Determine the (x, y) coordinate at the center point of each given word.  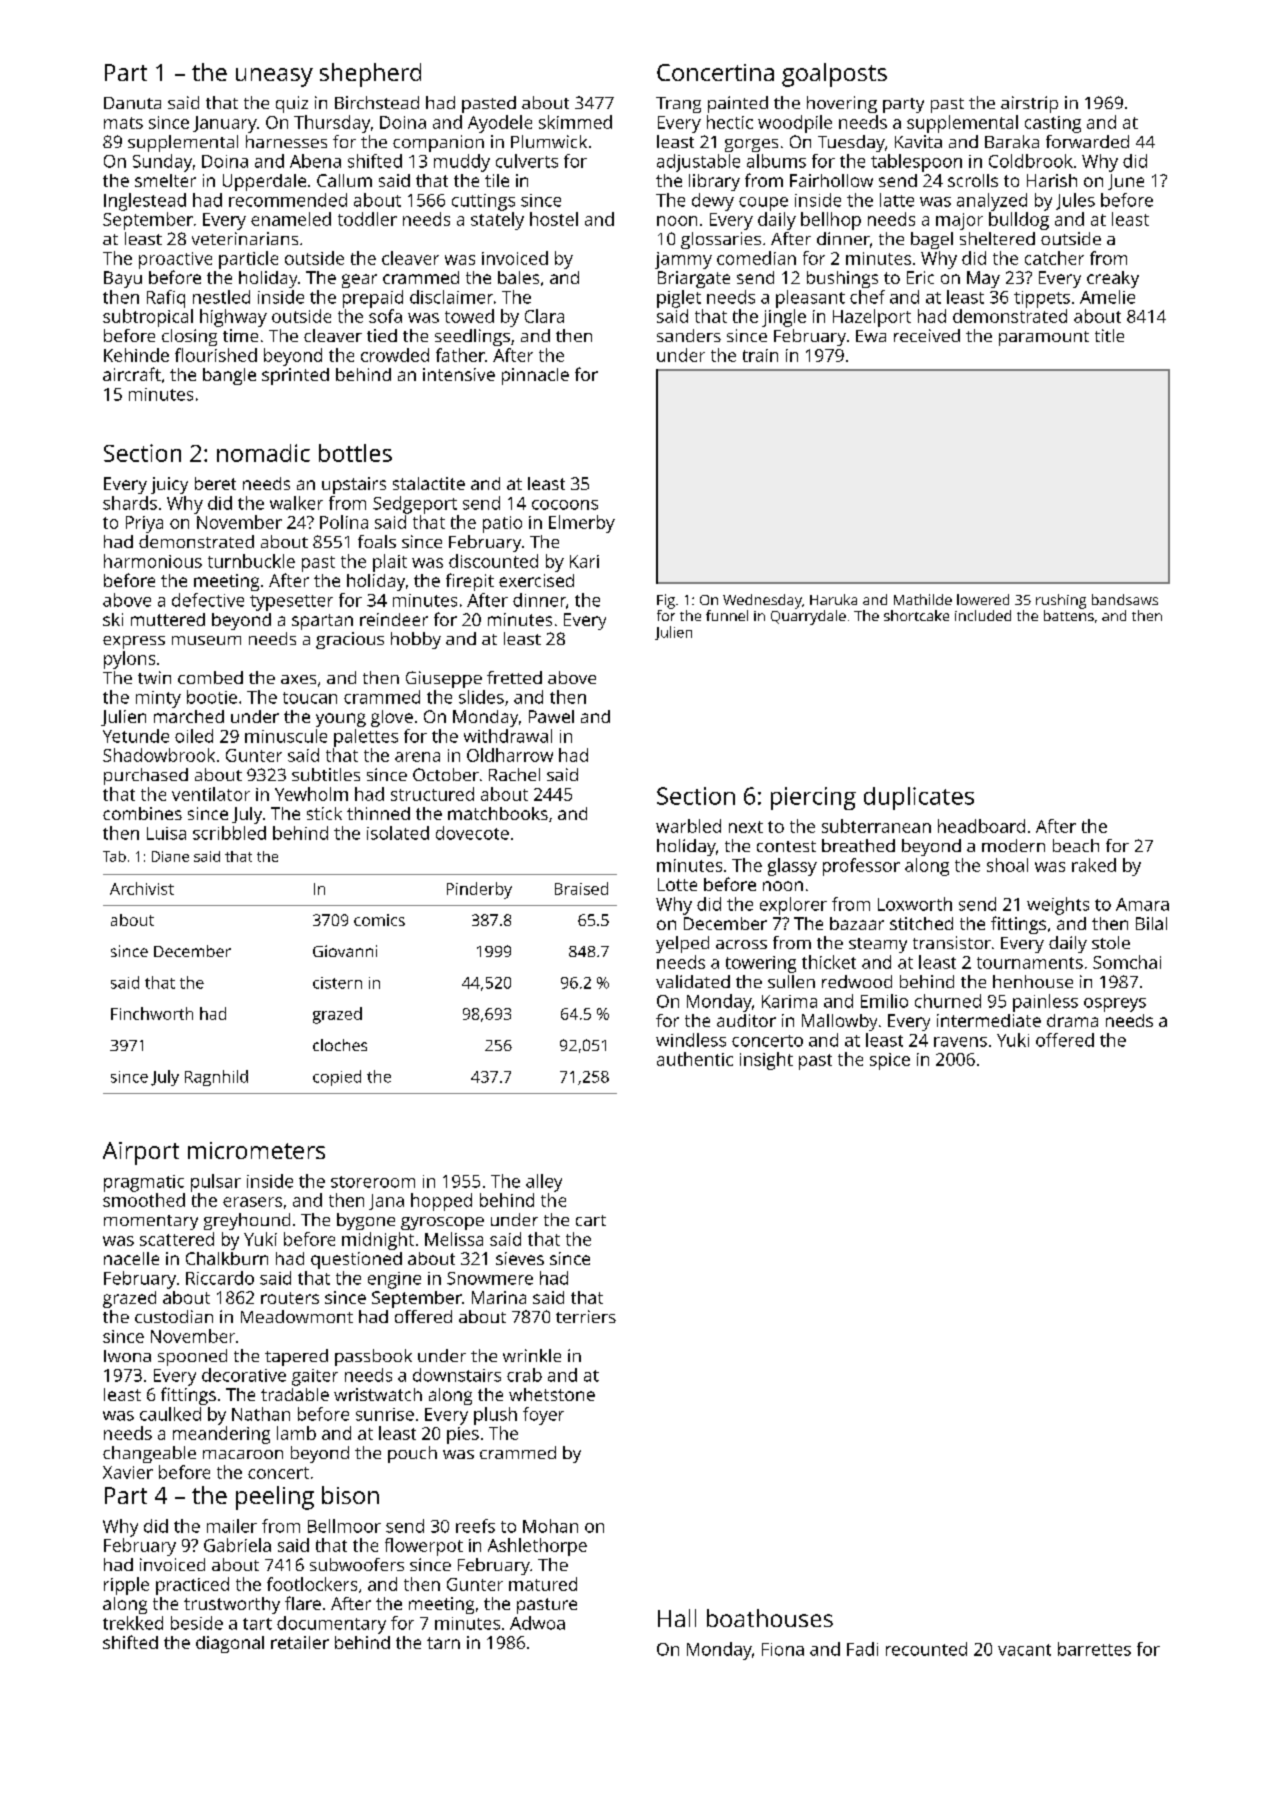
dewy (713, 202)
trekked (133, 1623)
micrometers (256, 1150)
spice (890, 1061)
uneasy (274, 77)
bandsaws (1125, 599)
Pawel (551, 716)
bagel (932, 240)
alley (544, 1183)
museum (206, 640)
